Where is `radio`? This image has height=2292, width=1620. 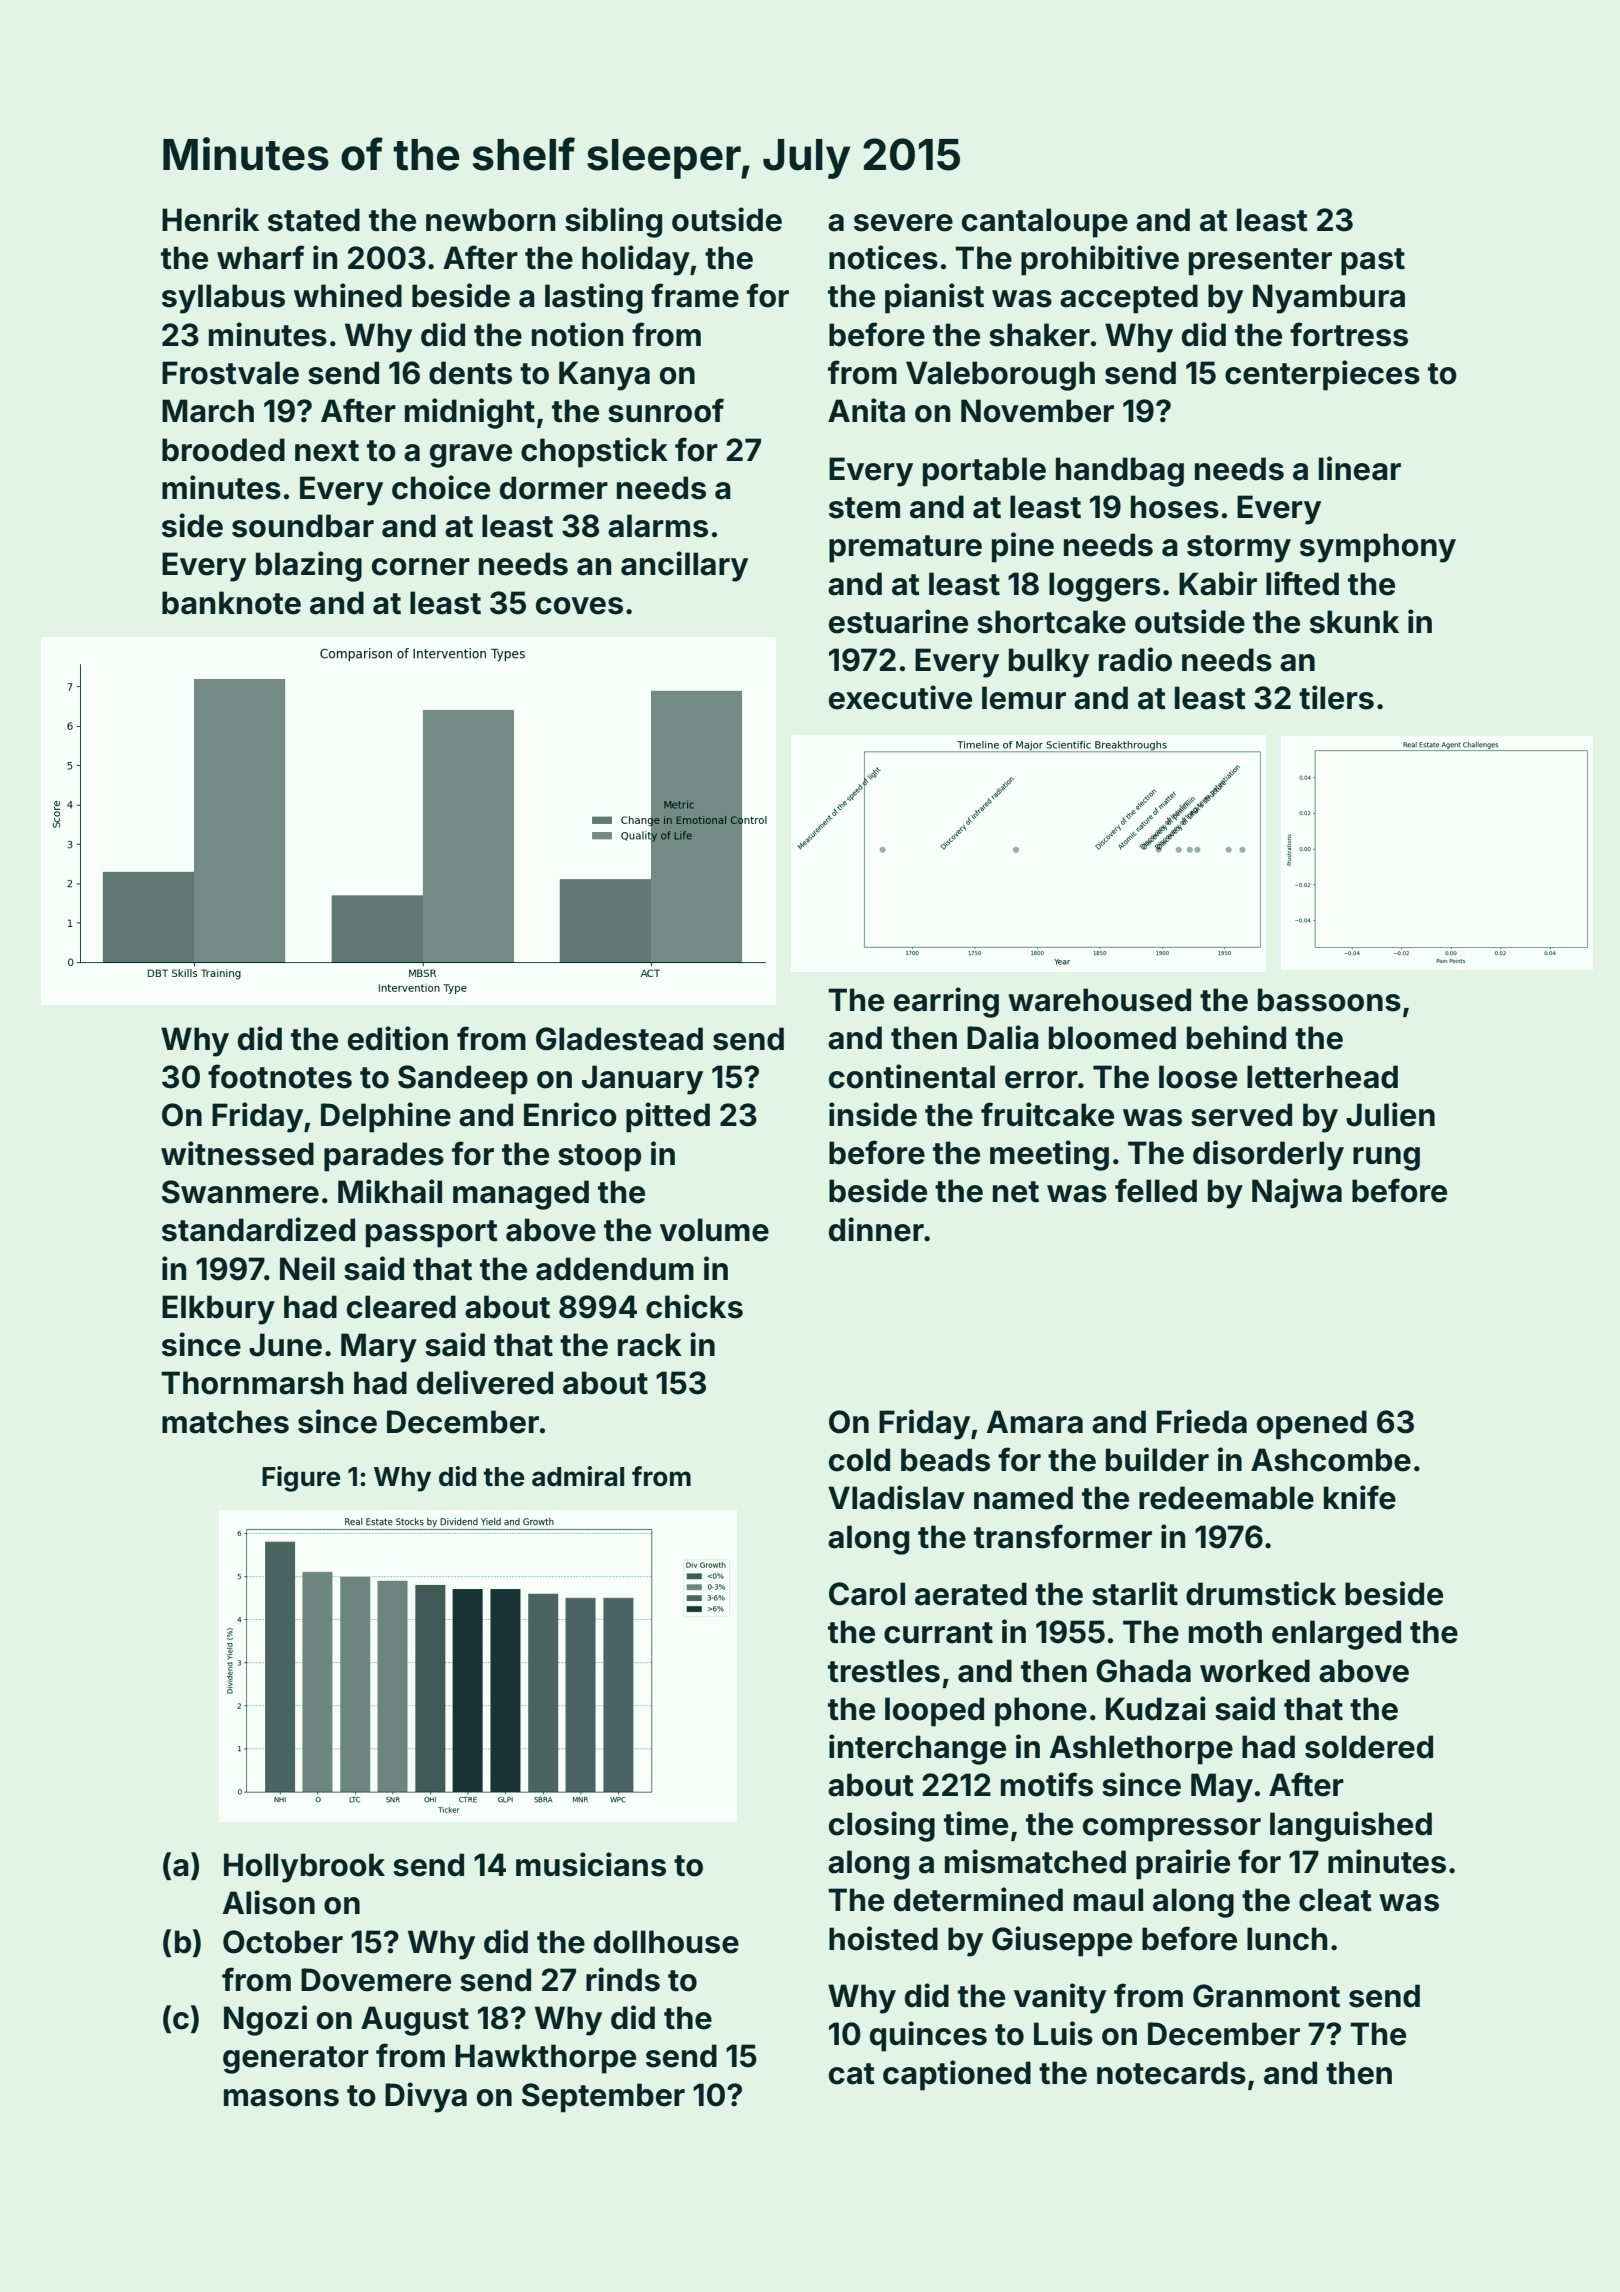 radio is located at coordinates (1135, 659).
